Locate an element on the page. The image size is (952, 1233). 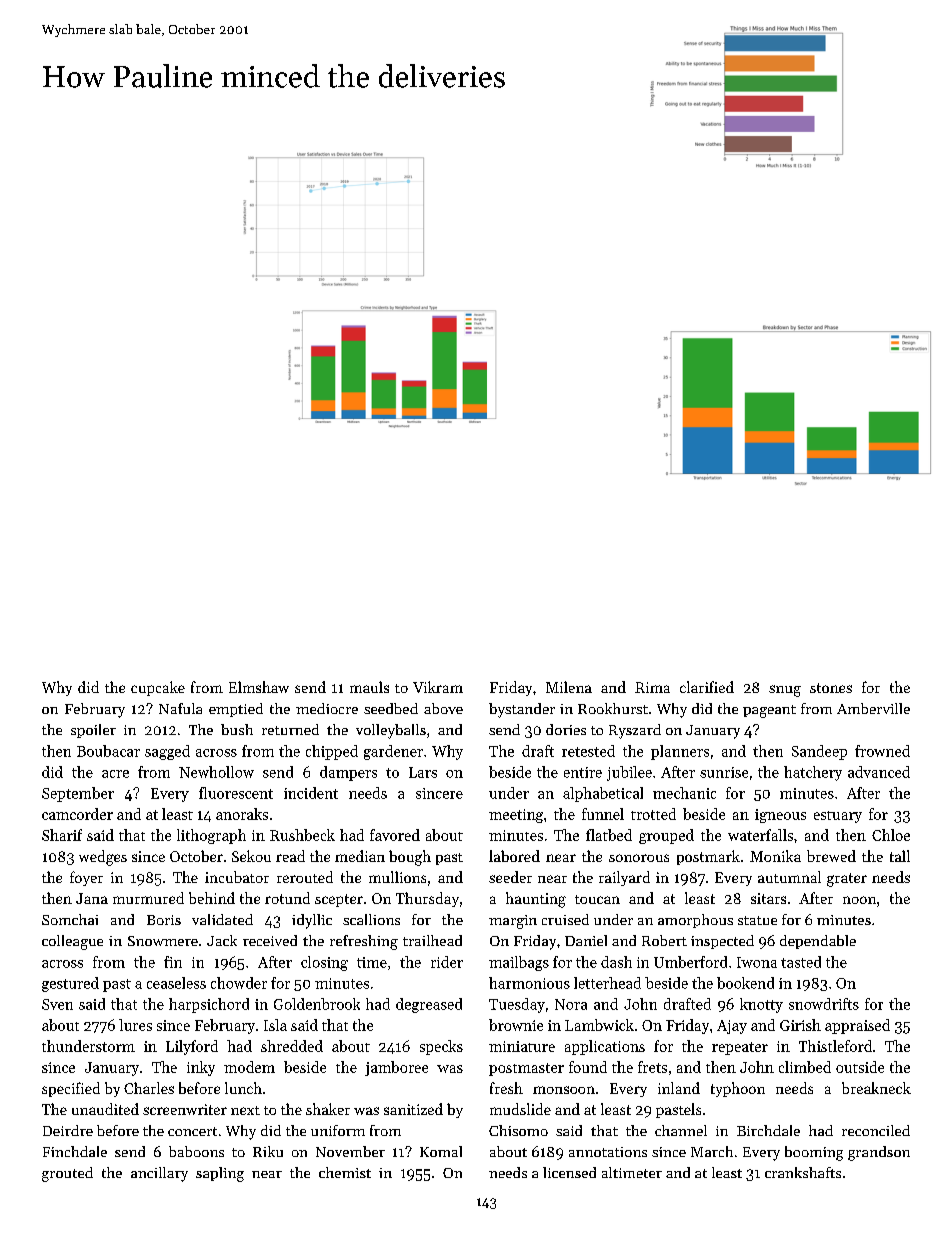
volleyballs is located at coordinates (391, 731).
